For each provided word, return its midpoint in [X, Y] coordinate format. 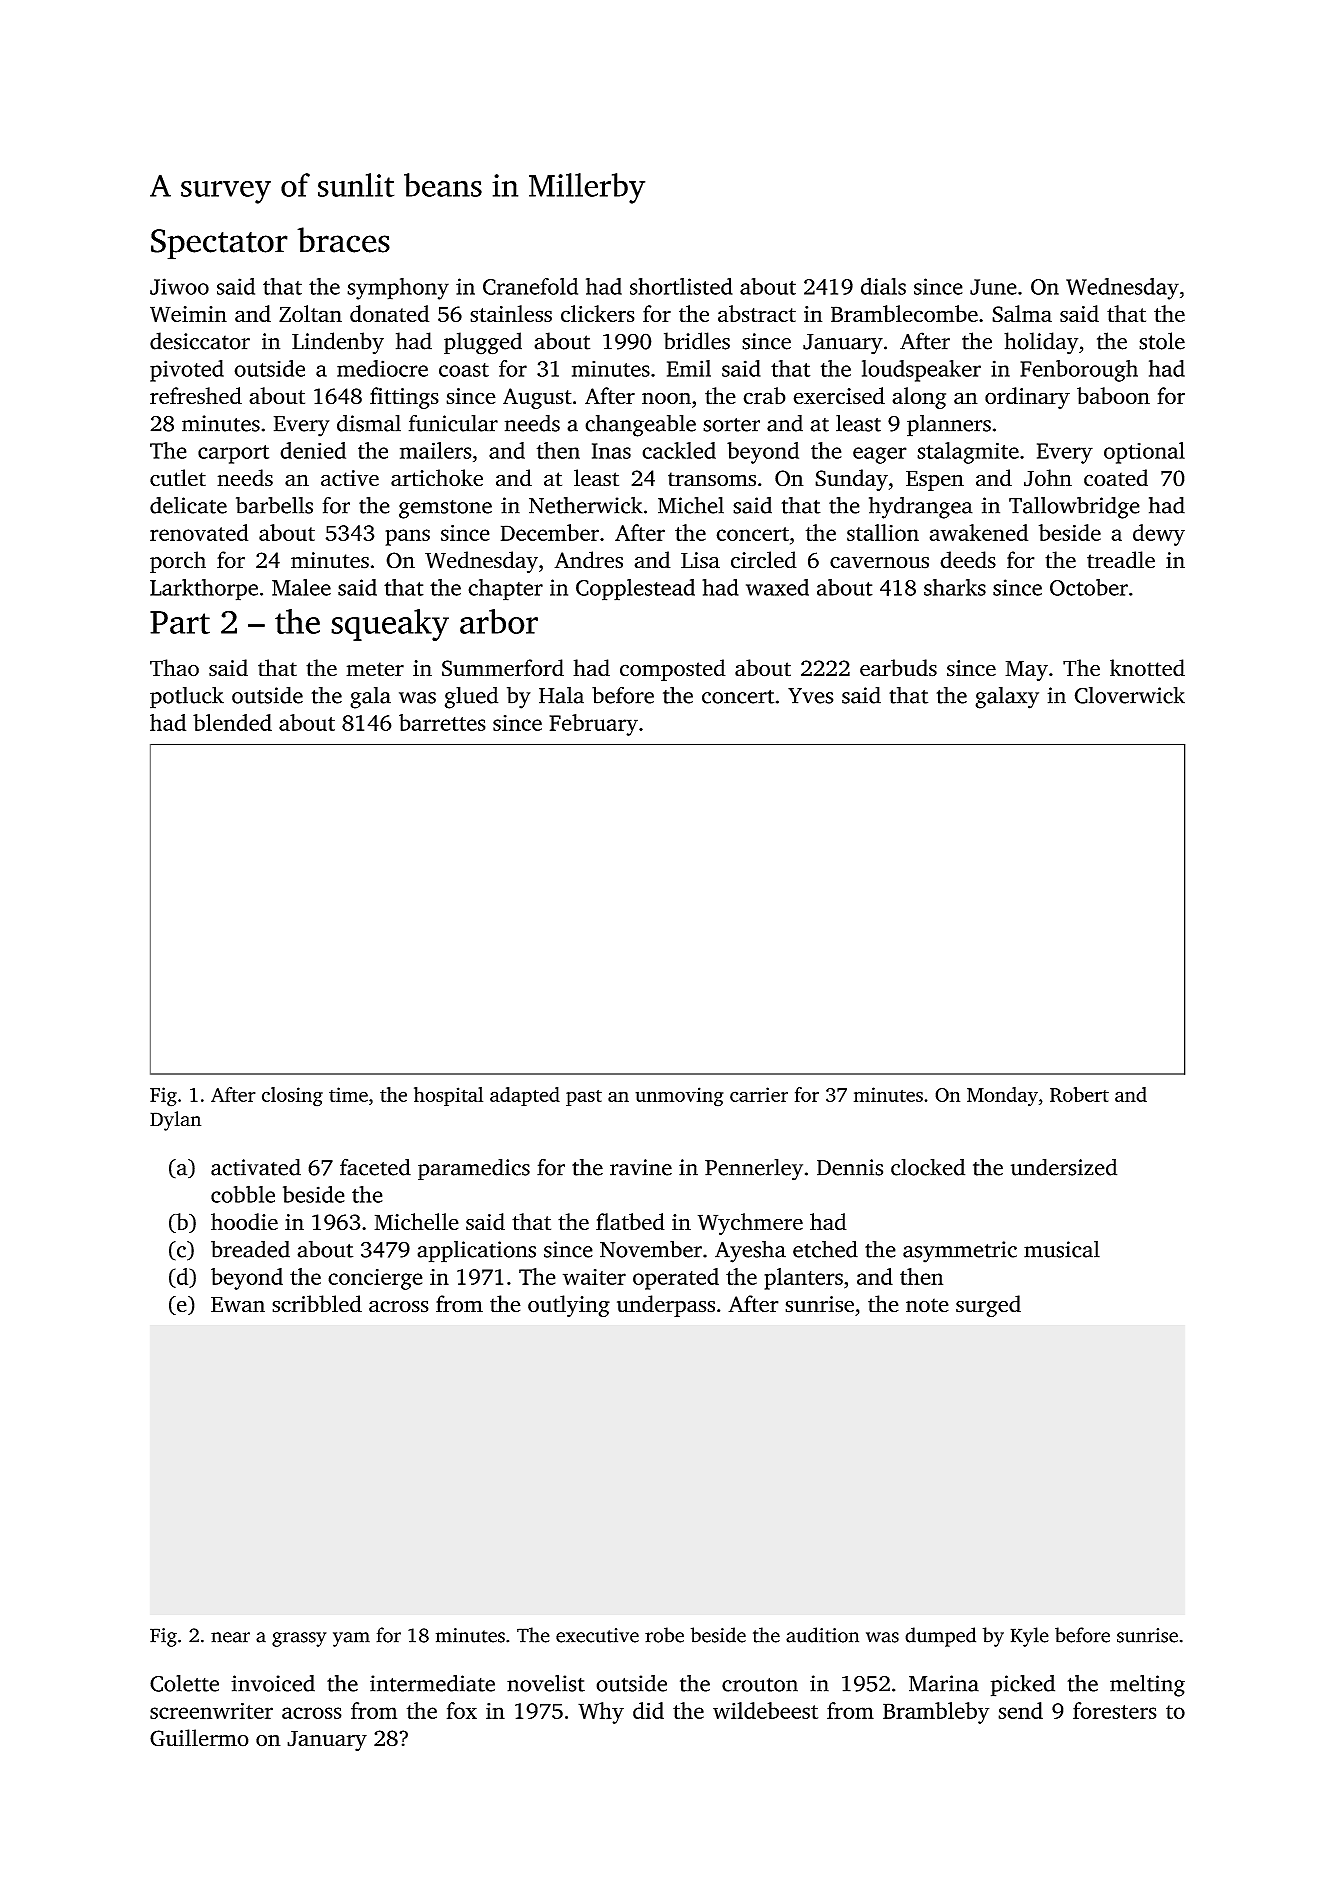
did [648, 1710]
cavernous [879, 563]
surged [988, 1306]
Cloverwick [1130, 695]
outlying [569, 1306]
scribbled [317, 1304]
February [593, 725]
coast [464, 370]
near [230, 1637]
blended [232, 722]
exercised [839, 396]
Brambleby [936, 1713]
